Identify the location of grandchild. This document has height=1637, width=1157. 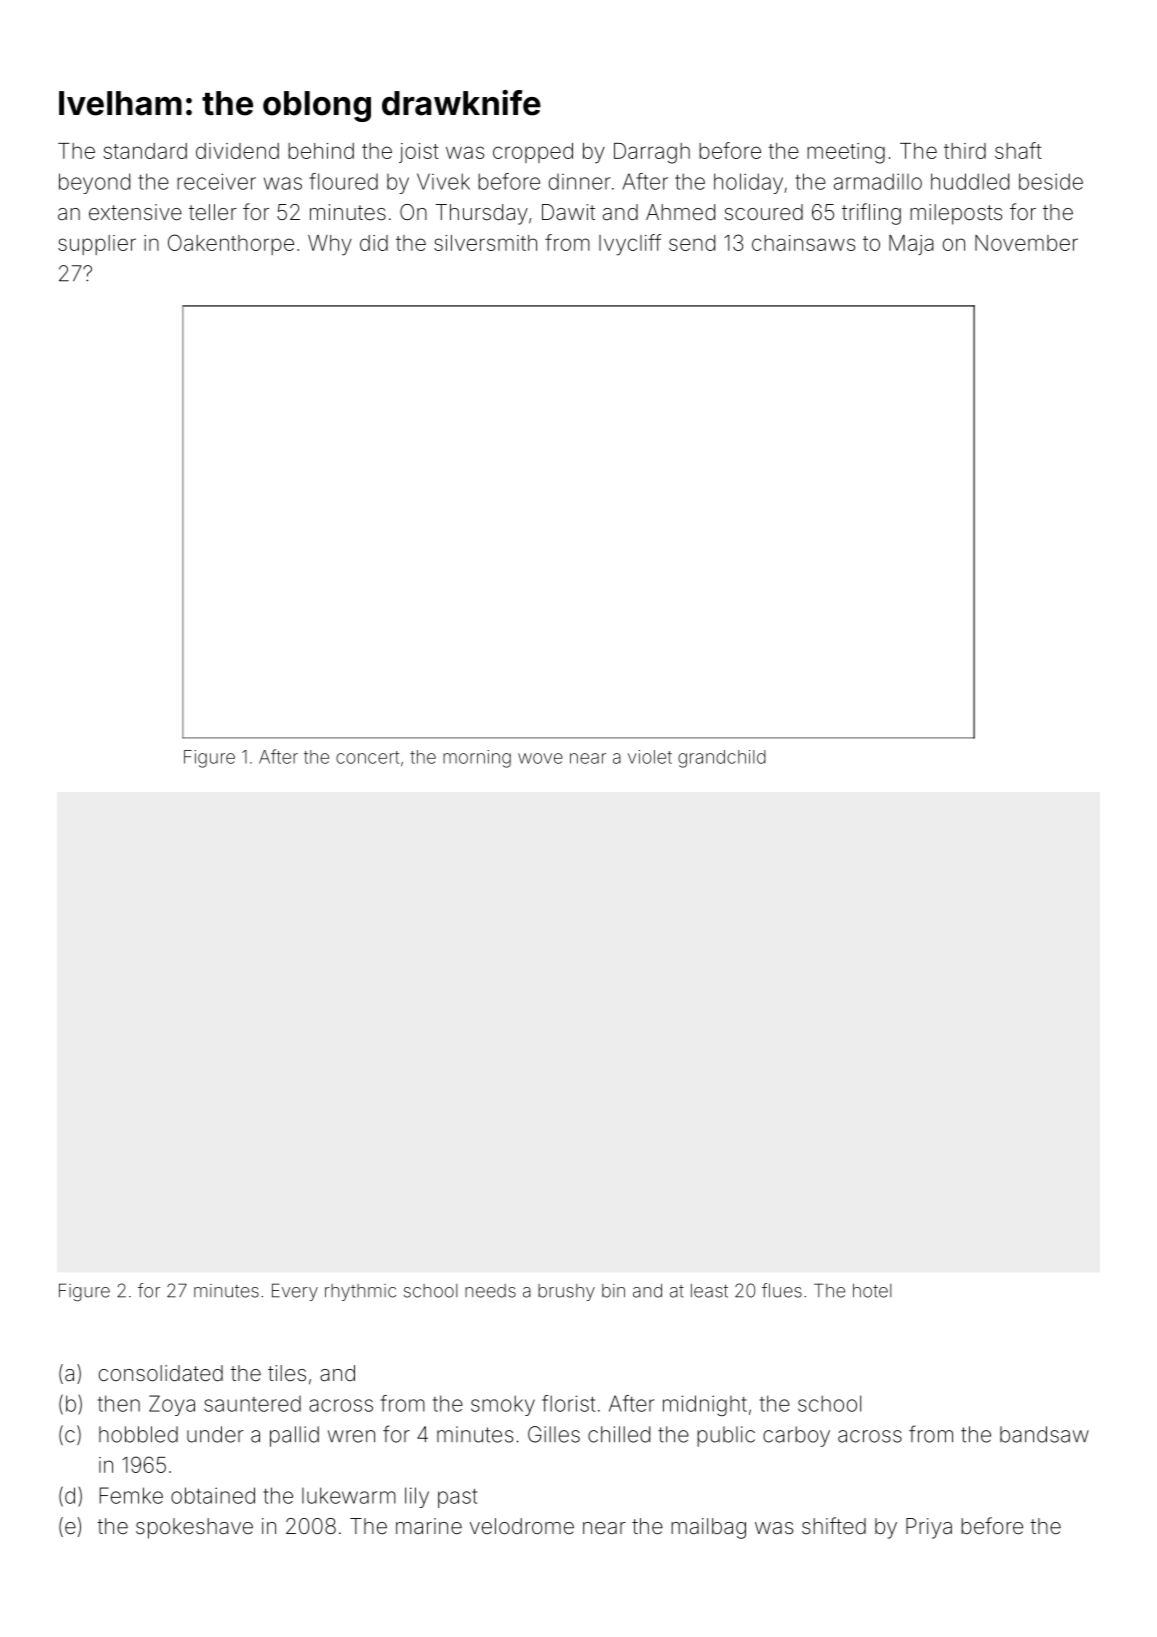
(722, 759).
